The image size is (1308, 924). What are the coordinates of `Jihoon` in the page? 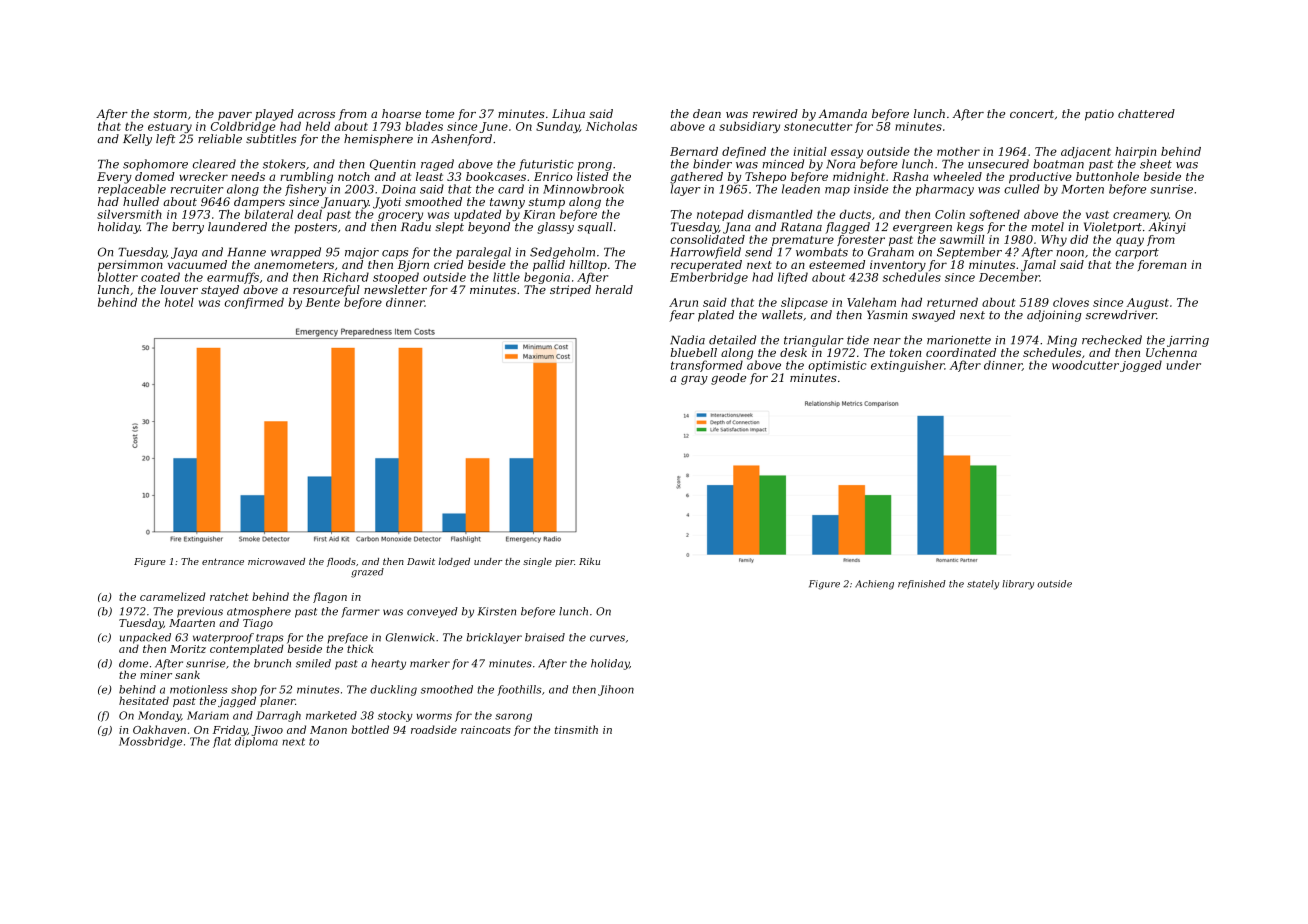 It's located at (616, 690).
